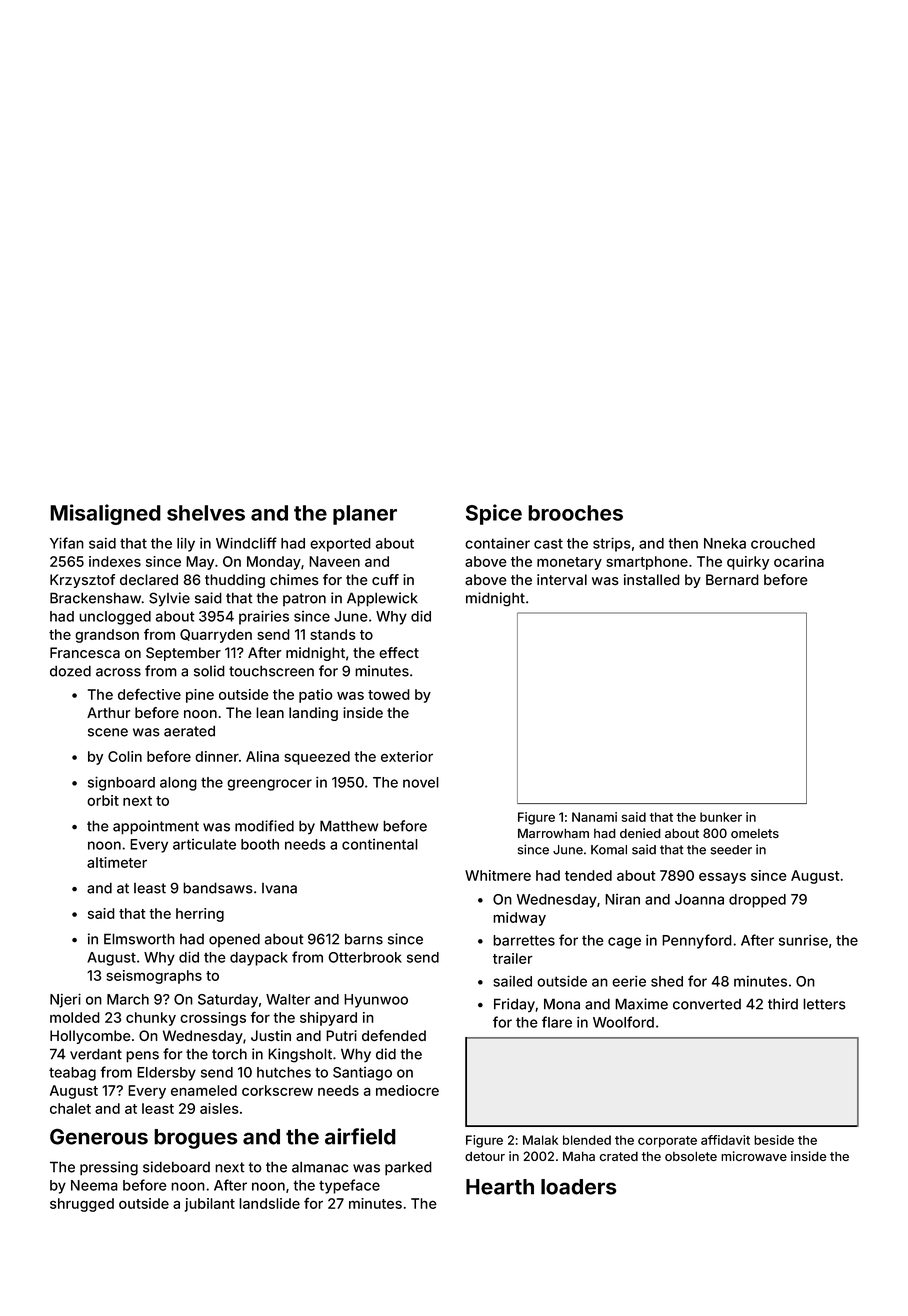 The height and width of the image is (1316, 908). I want to click on interval, so click(562, 579).
